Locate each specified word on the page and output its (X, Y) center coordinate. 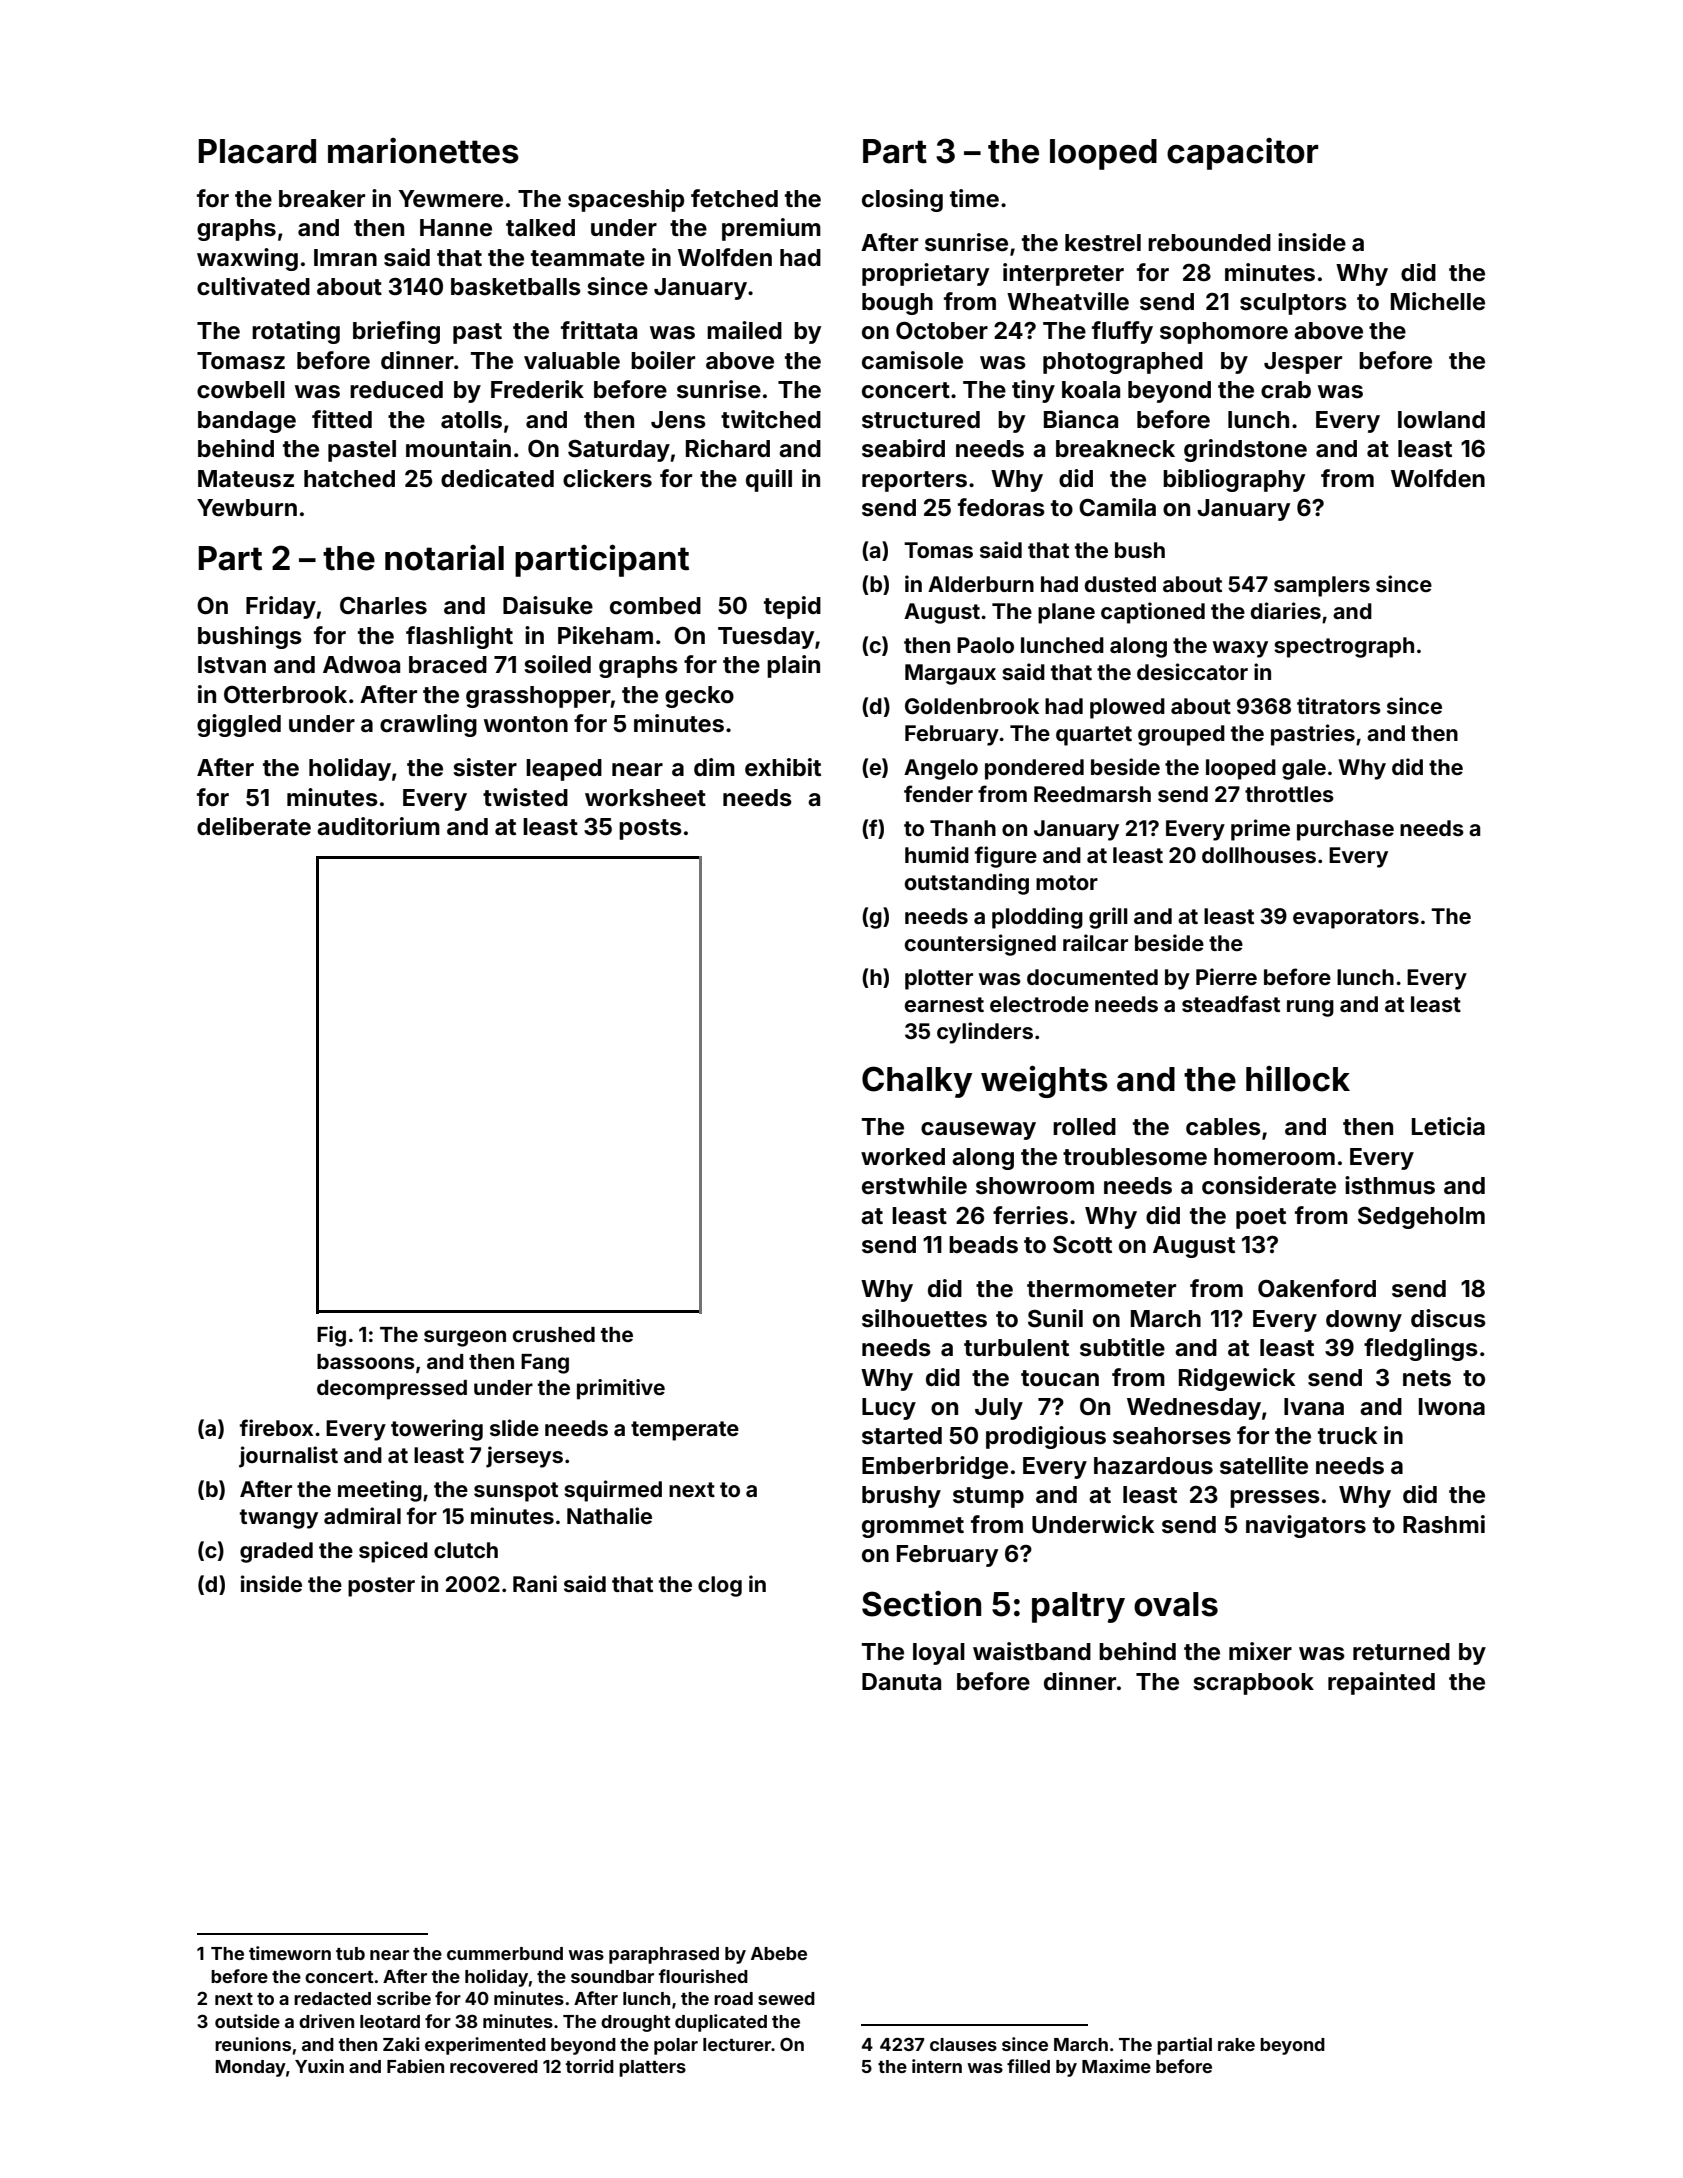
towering (437, 1430)
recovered (494, 2066)
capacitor (1243, 154)
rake (1236, 2044)
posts (650, 829)
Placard (257, 151)
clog (720, 1586)
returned (1401, 1652)
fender (938, 793)
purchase (1345, 830)
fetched (734, 198)
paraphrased (664, 1955)
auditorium (378, 826)
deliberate (254, 826)
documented (1092, 977)
